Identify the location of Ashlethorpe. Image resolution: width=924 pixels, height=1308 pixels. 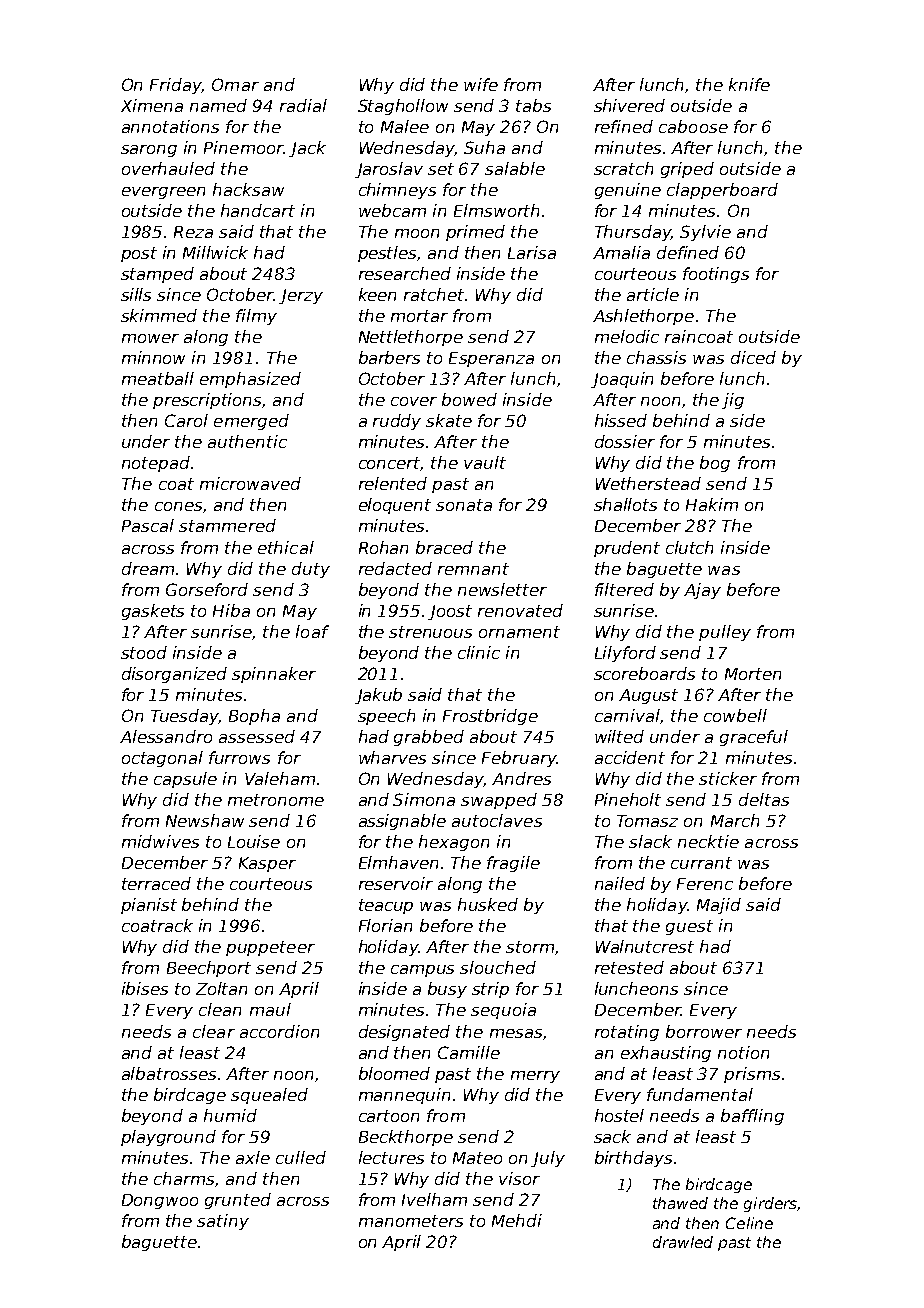
(643, 317).
